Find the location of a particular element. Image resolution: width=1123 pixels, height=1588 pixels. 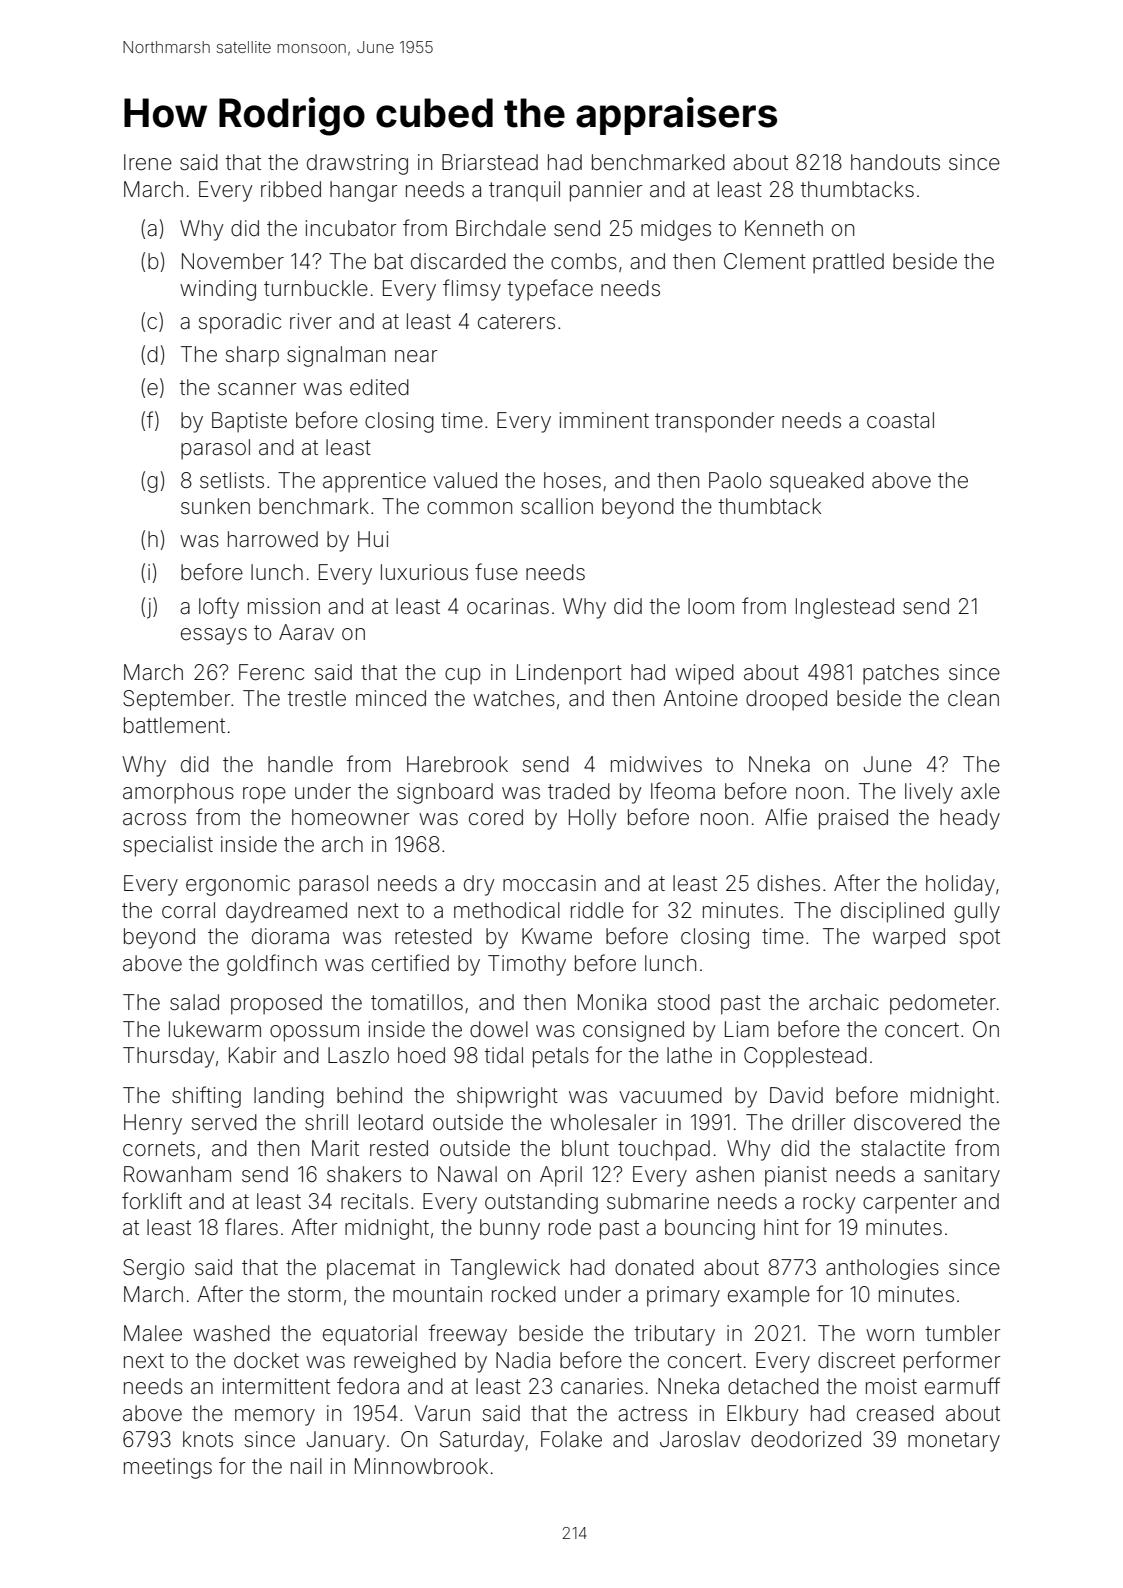

across is located at coordinates (154, 819).
